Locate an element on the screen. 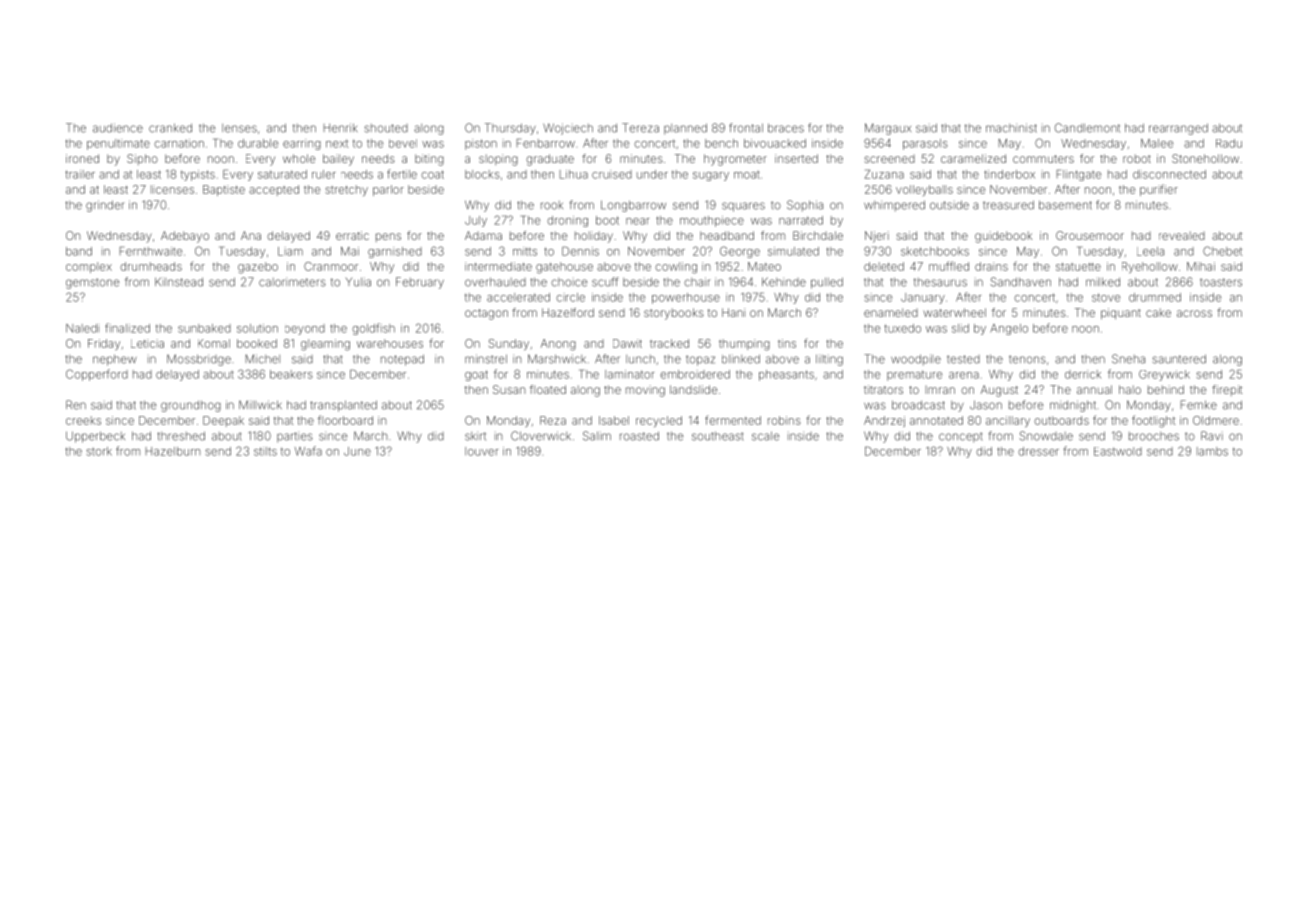  Henrik is located at coordinates (340, 128).
